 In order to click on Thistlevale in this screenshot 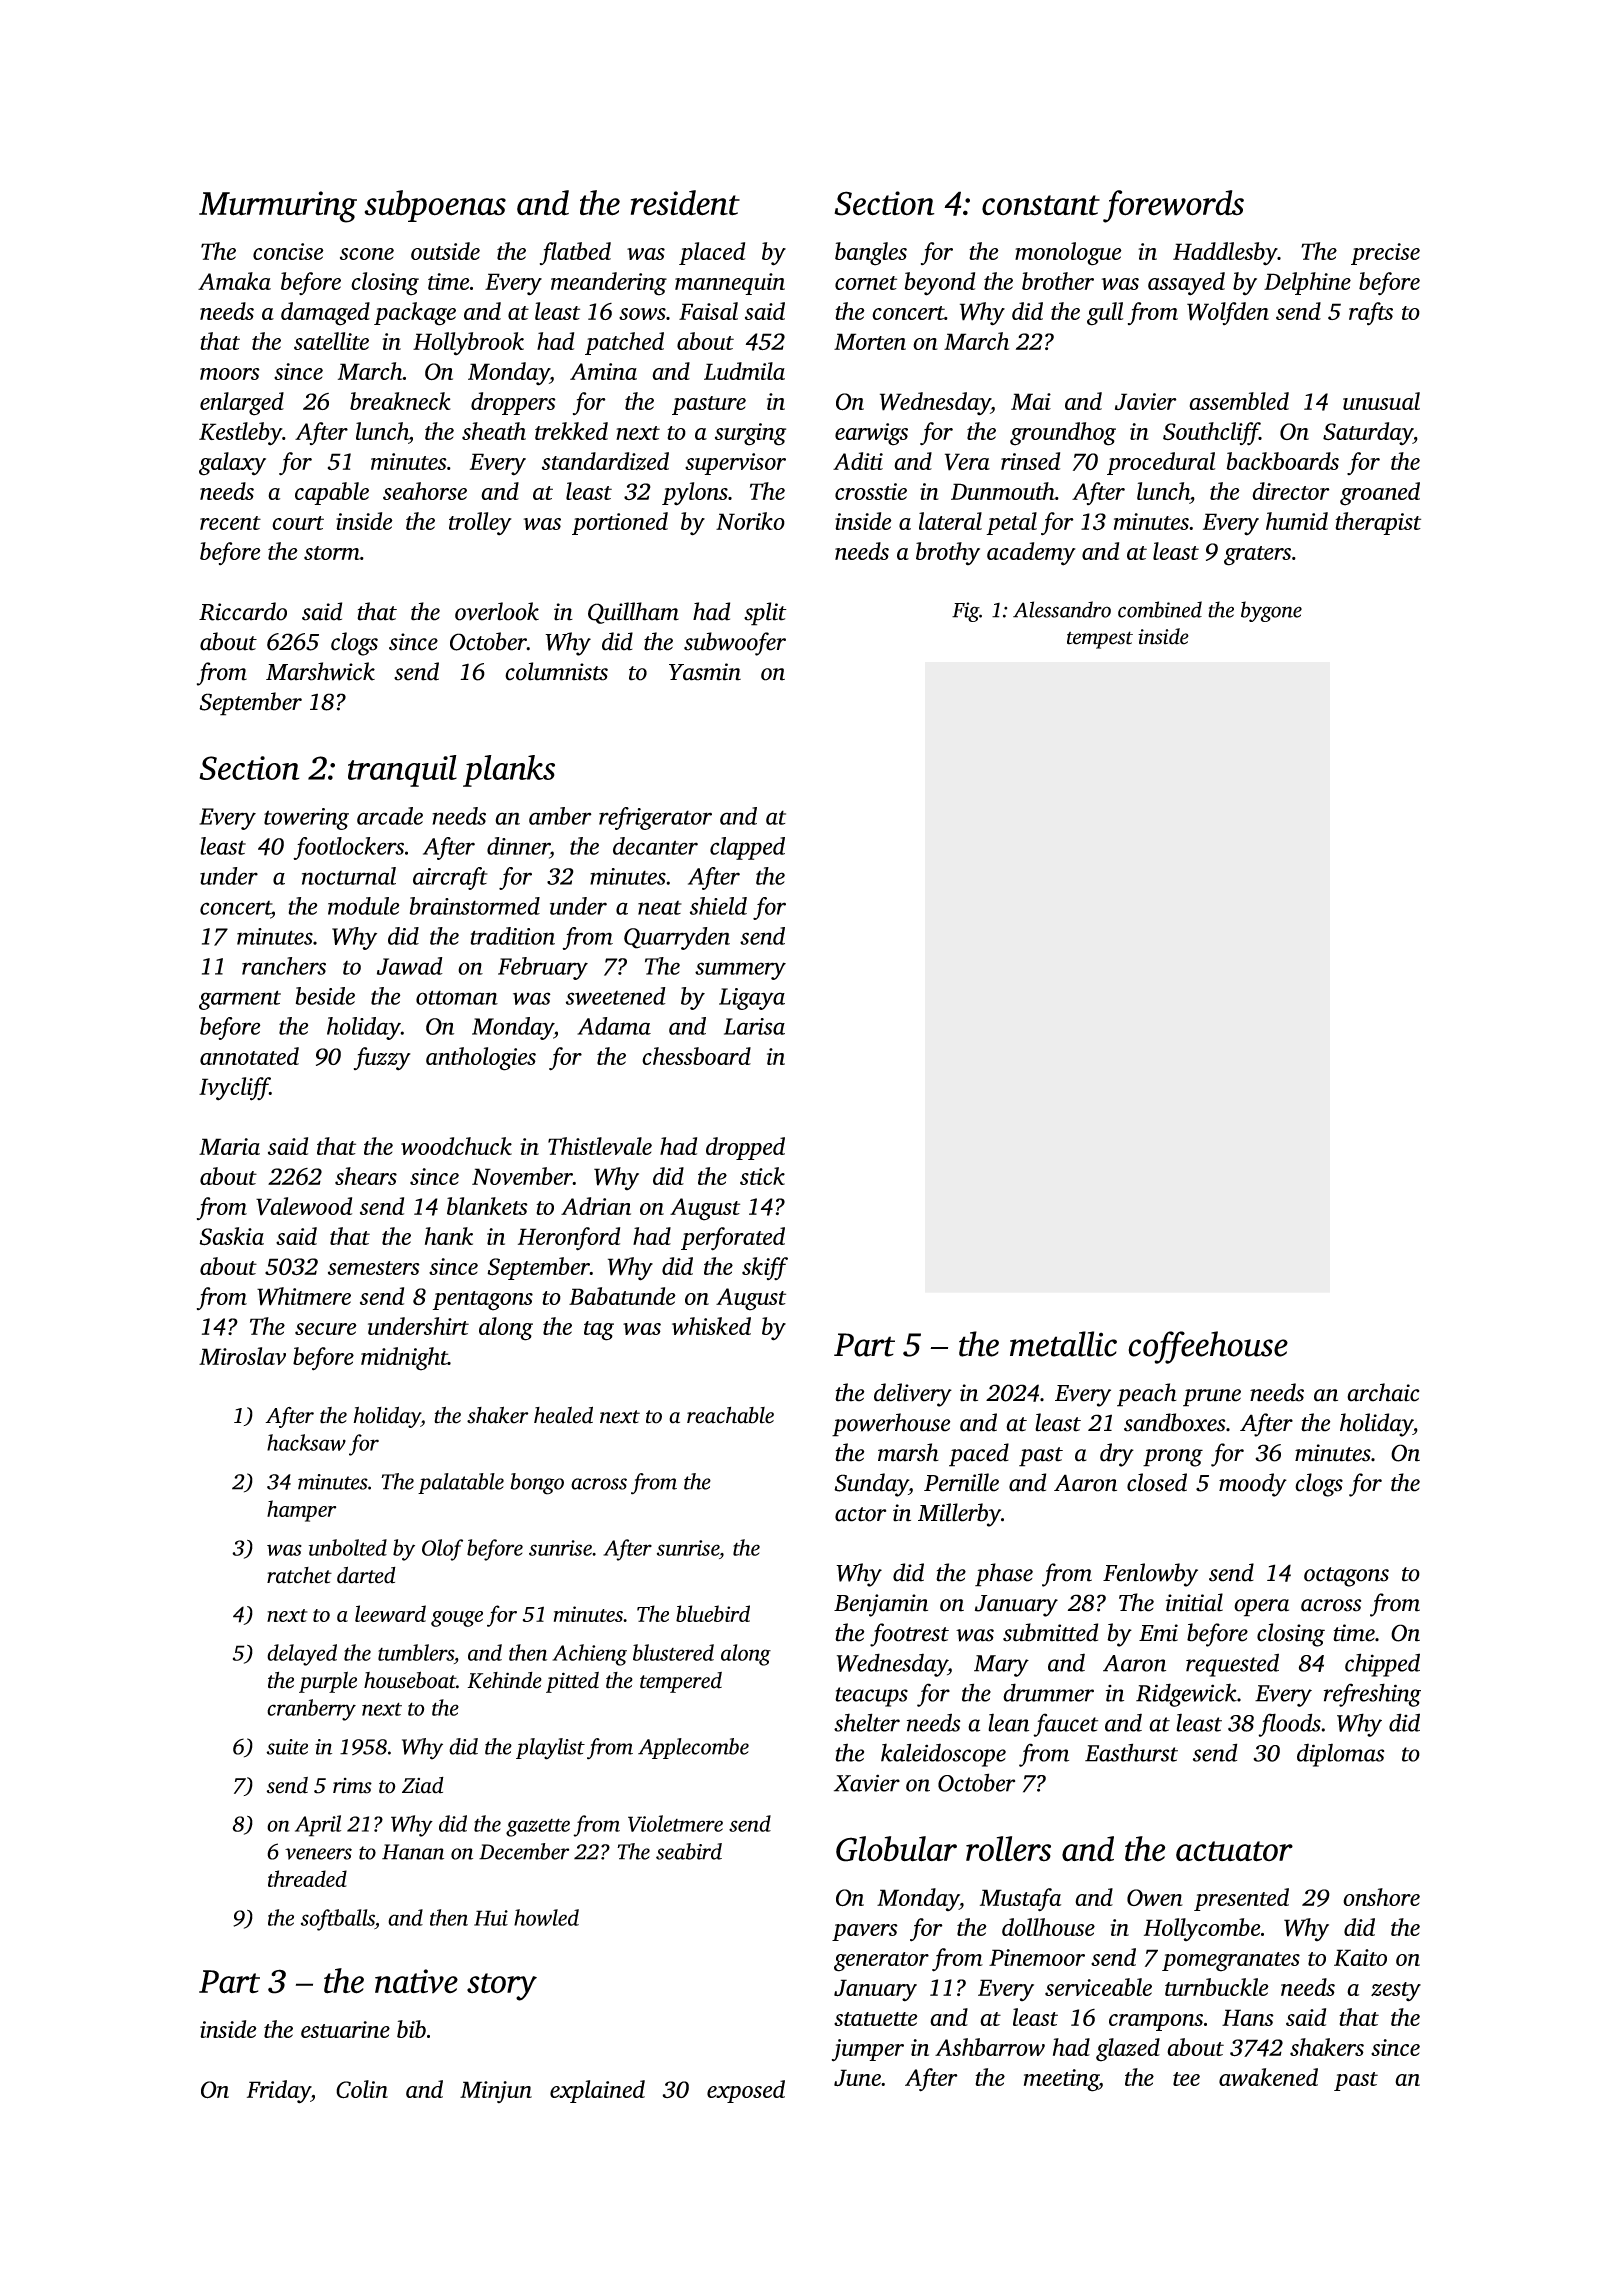, I will do `click(600, 1146)`.
